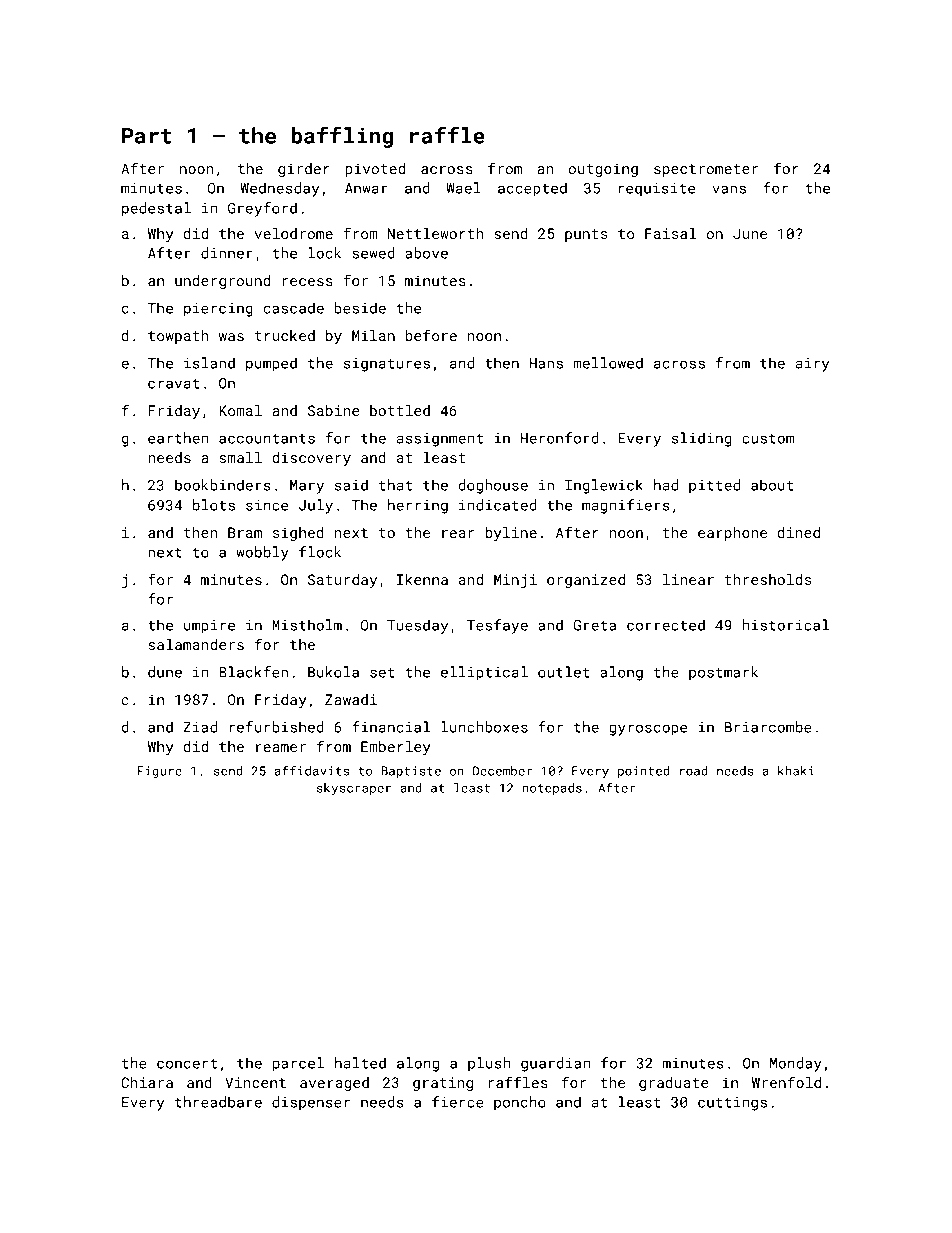 The image size is (952, 1233). What do you see at coordinates (768, 727) in the image?
I see `Briarcombe` at bounding box center [768, 727].
